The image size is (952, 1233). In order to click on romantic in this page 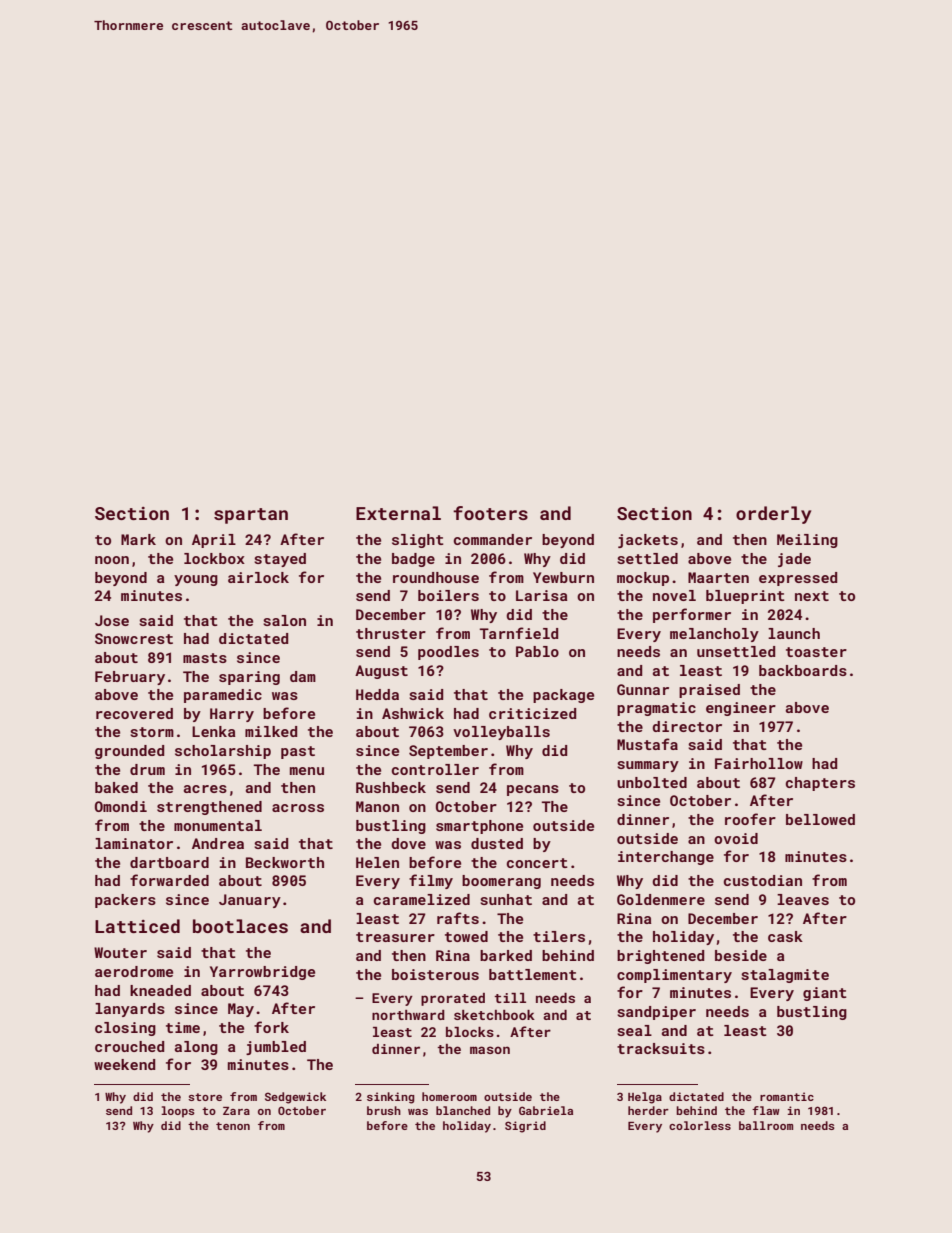, I will do `click(787, 1096)`.
